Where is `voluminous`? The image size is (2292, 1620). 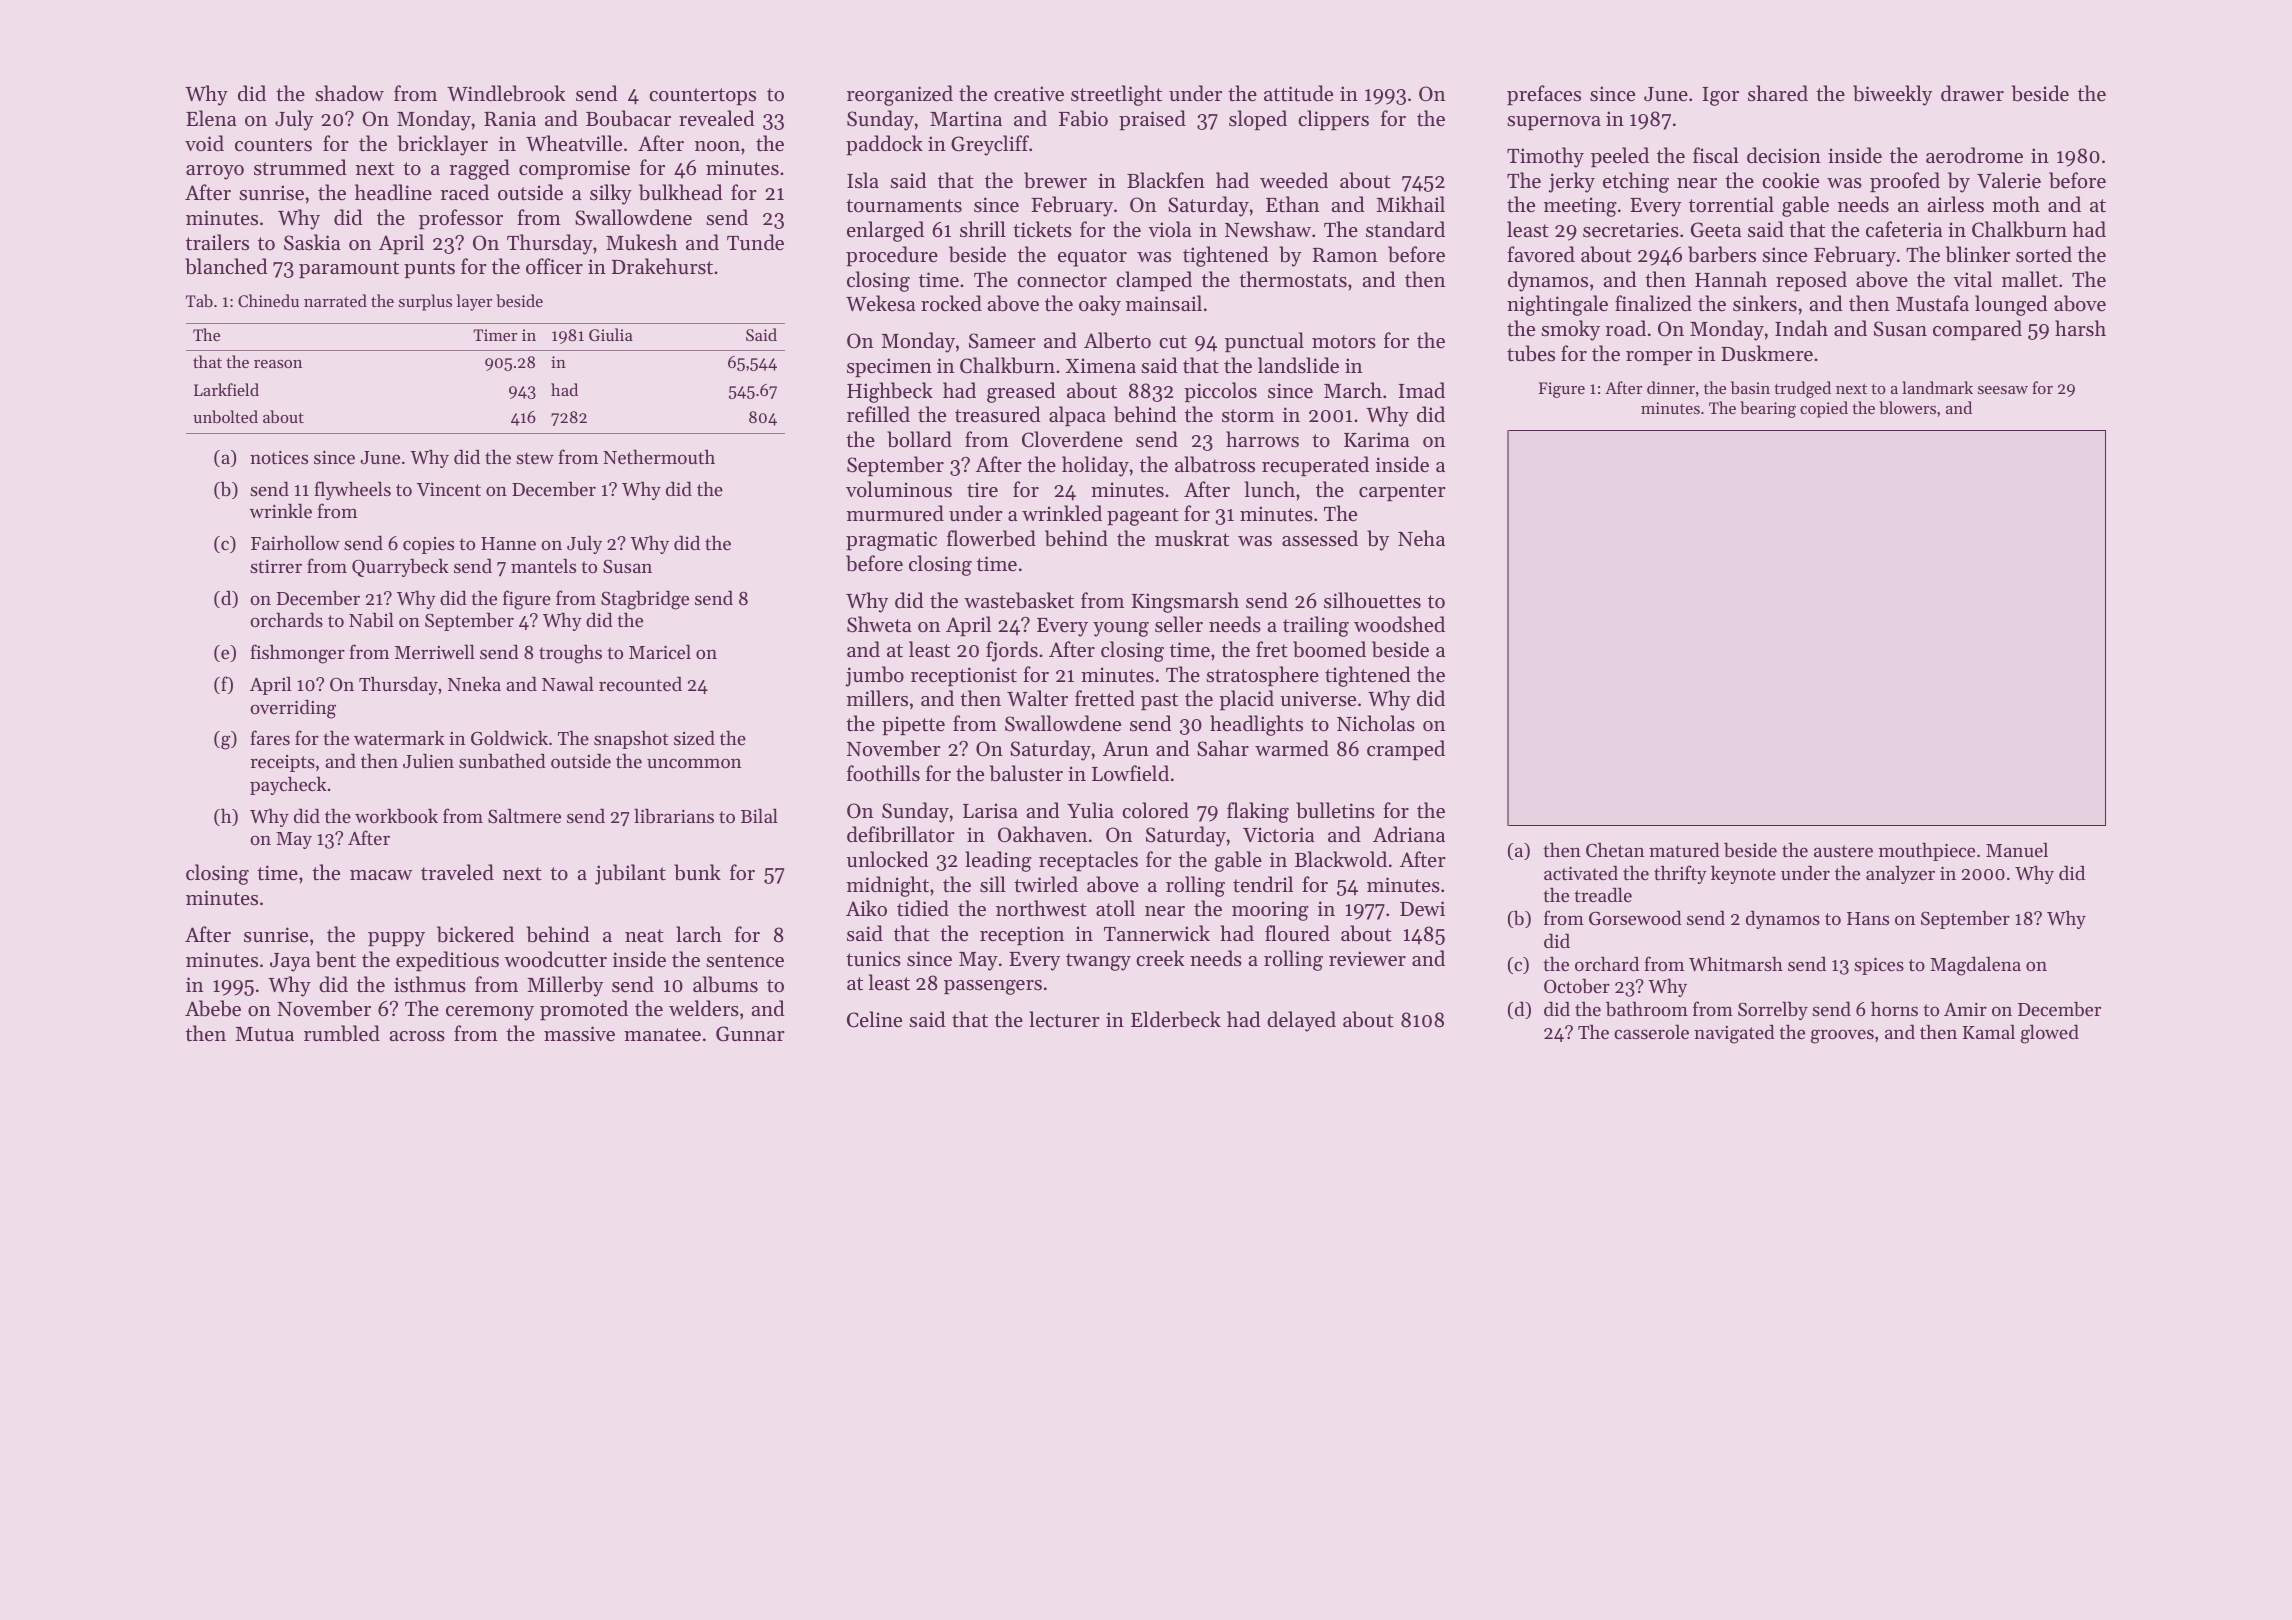 voluminous is located at coordinates (899, 489).
